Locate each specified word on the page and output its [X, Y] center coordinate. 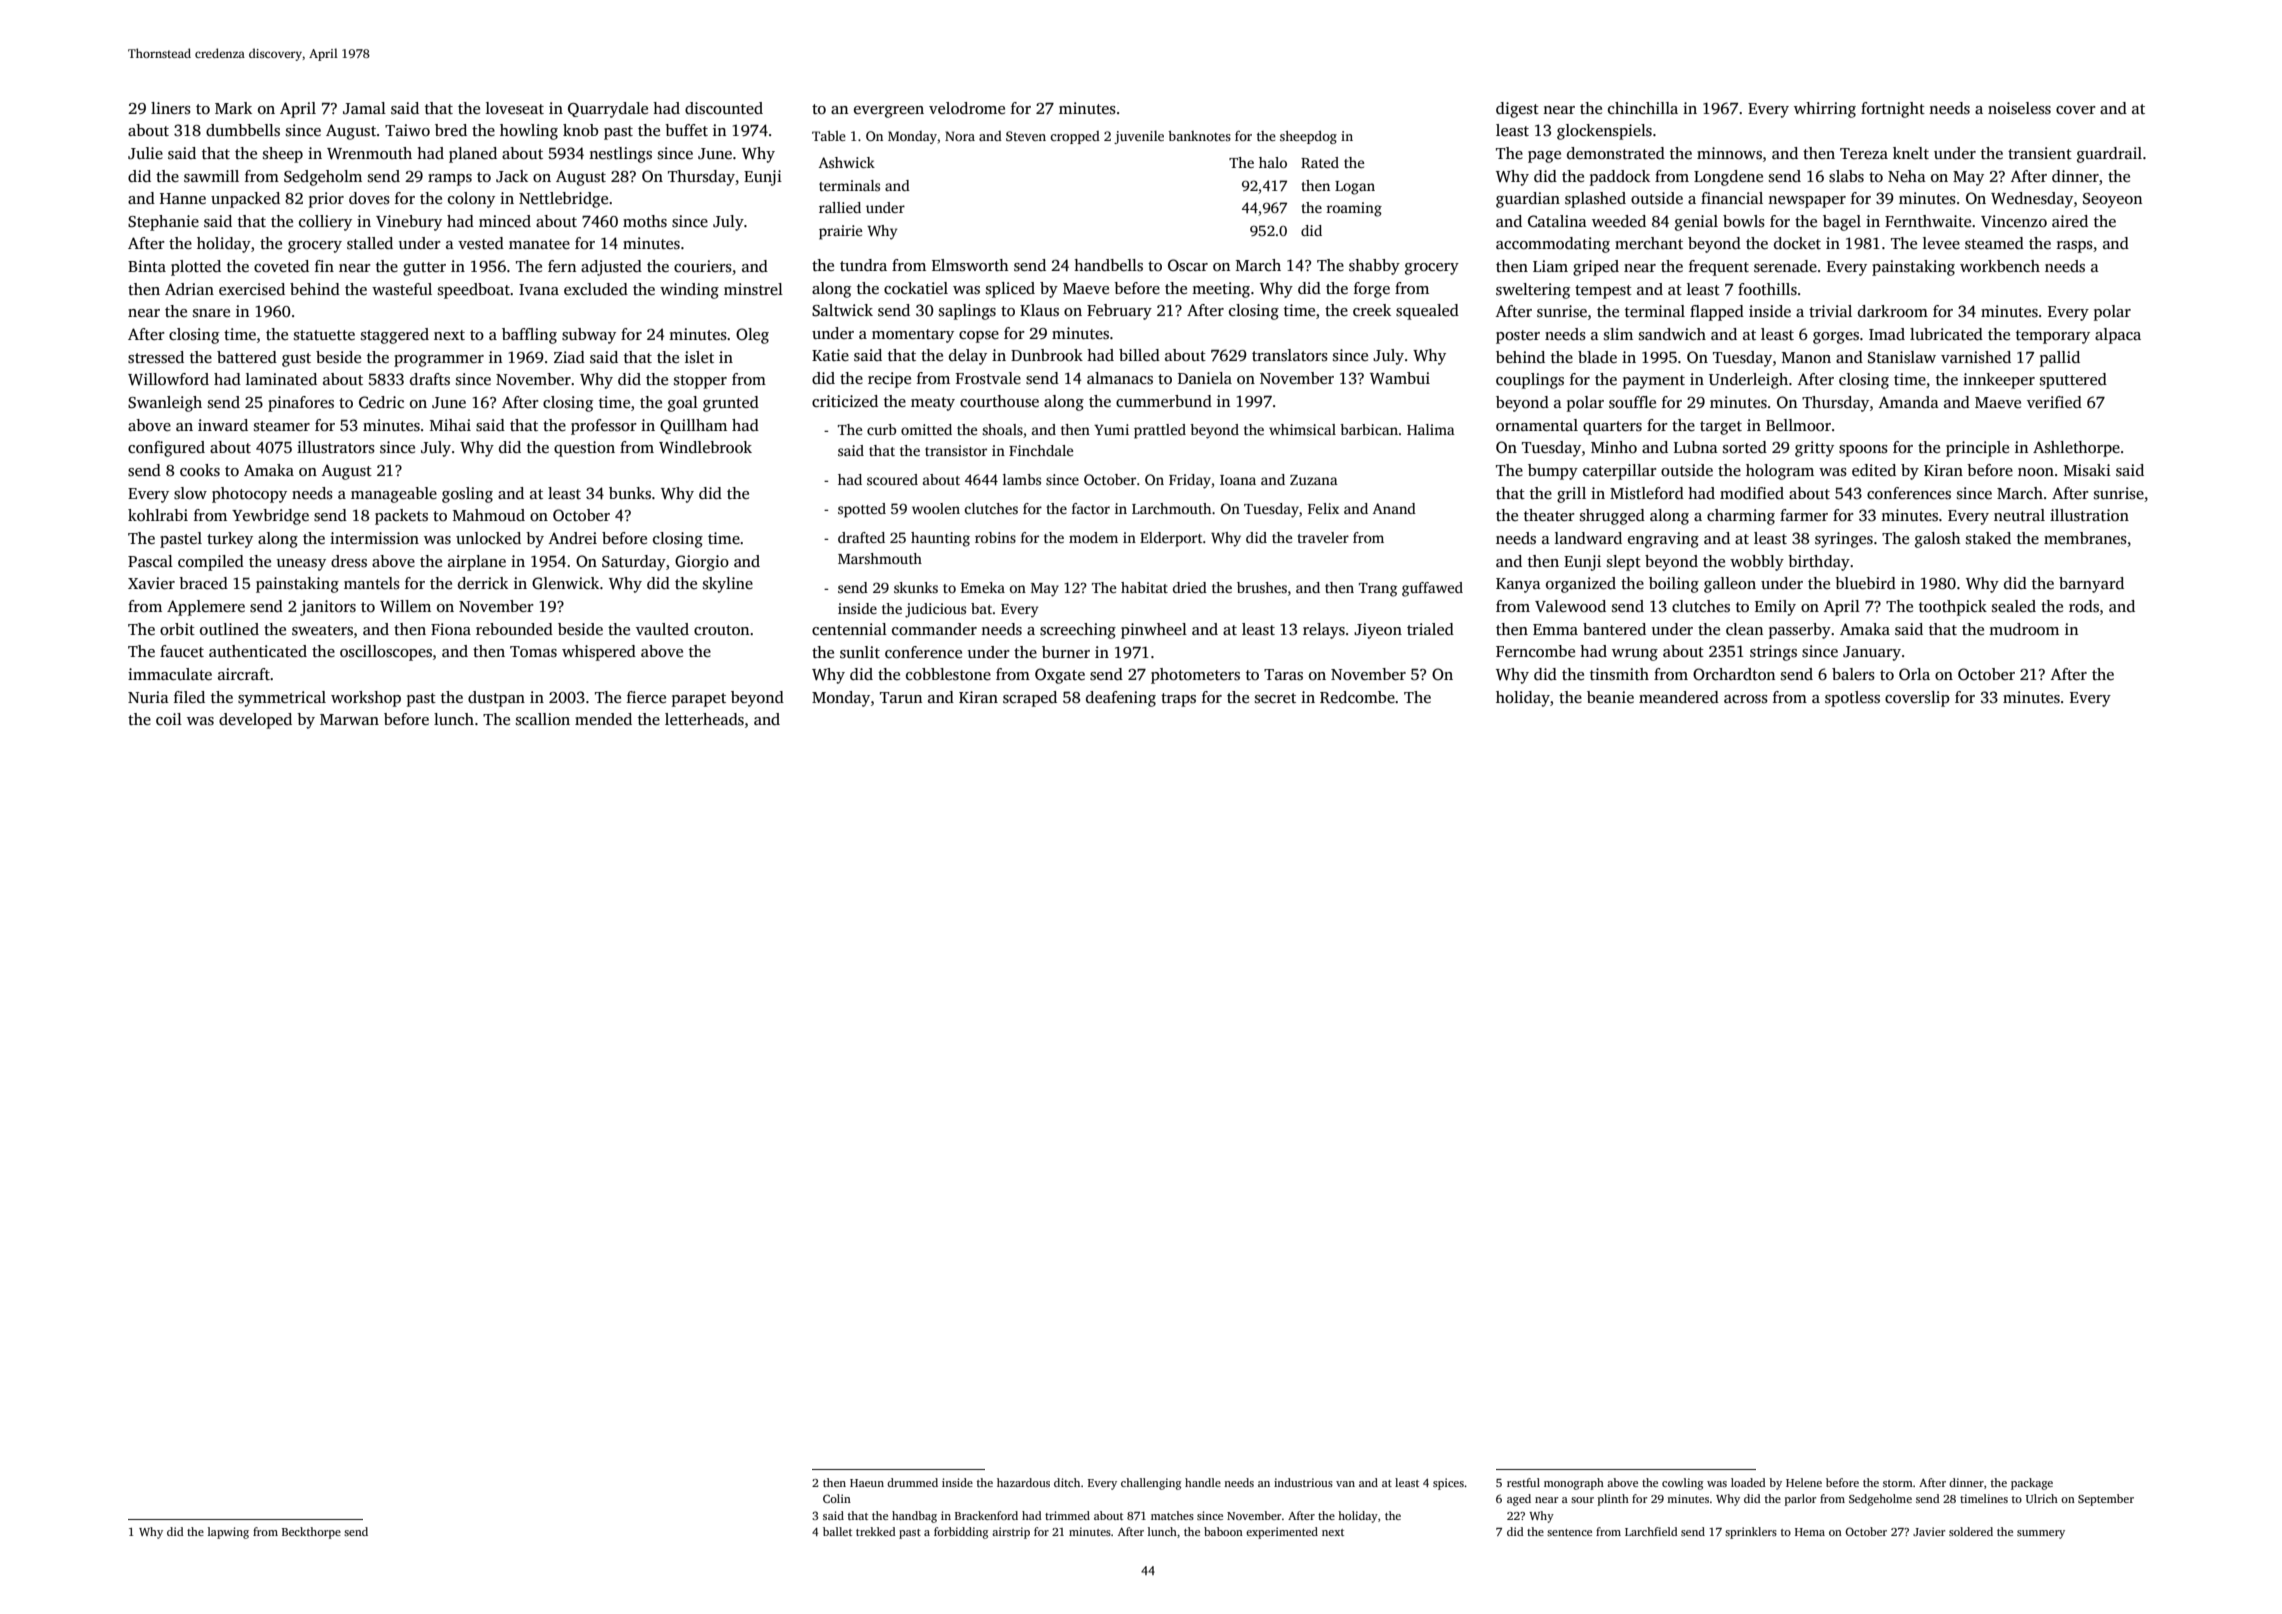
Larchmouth [1171, 508]
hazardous [1023, 1482]
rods [2084, 606]
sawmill [211, 176]
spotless [1852, 699]
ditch [1067, 1482]
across [1746, 699]
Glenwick [565, 583]
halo [1273, 162]
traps [1178, 700]
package [2032, 1484]
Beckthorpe [311, 1533]
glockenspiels [1604, 132]
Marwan [349, 719]
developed [255, 721]
